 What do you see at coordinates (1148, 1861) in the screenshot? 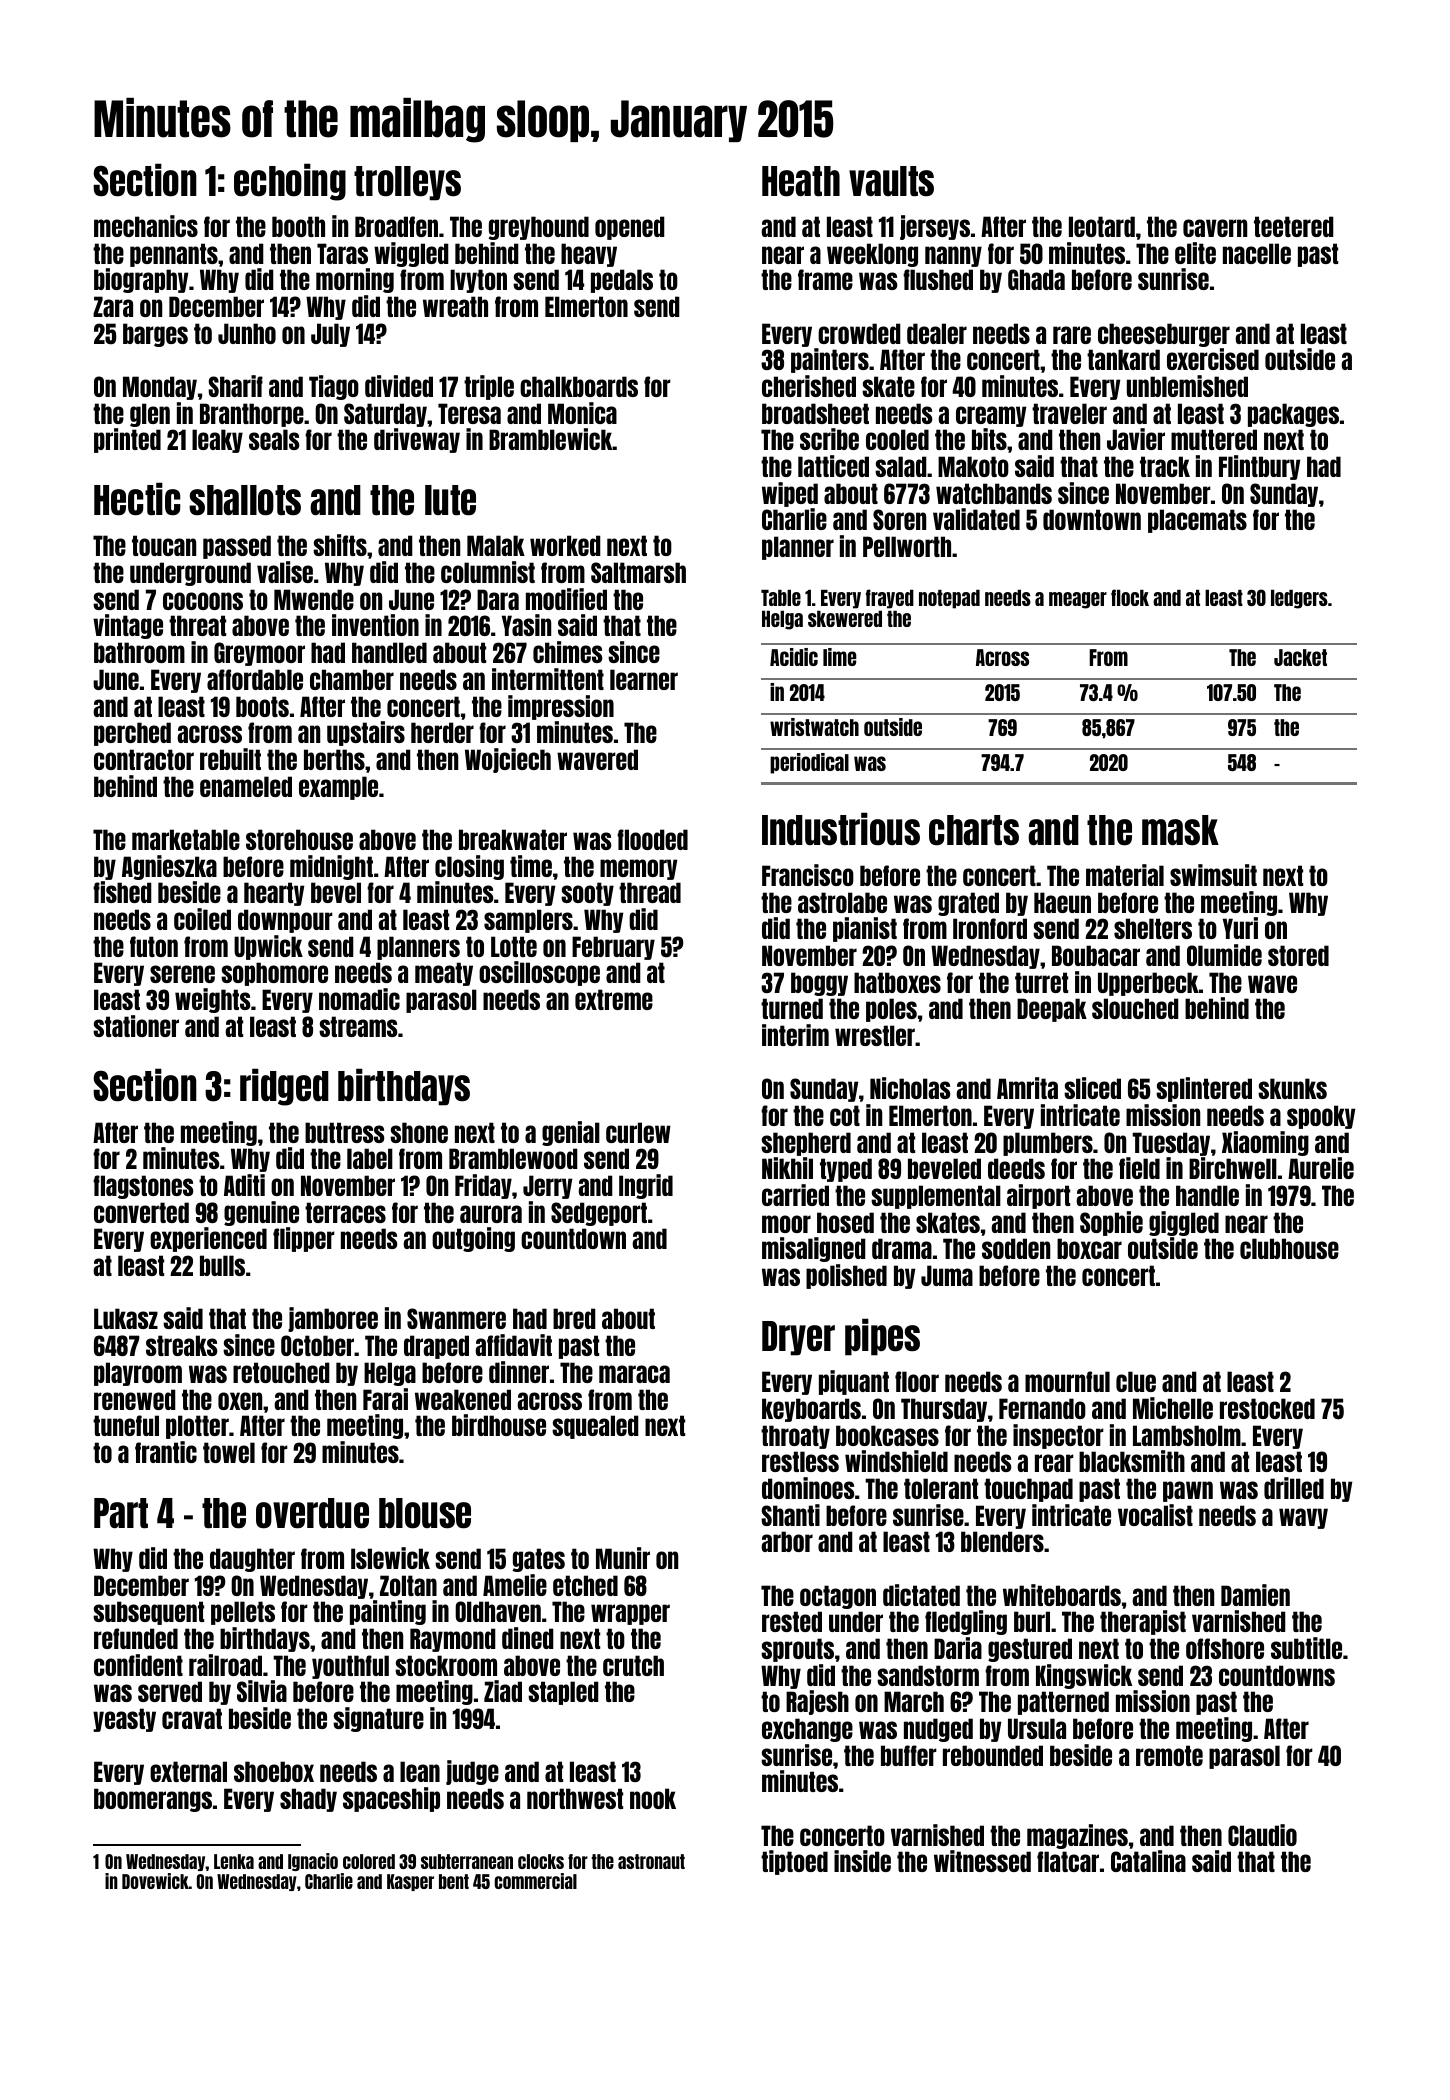
I see `Catalina` at bounding box center [1148, 1861].
